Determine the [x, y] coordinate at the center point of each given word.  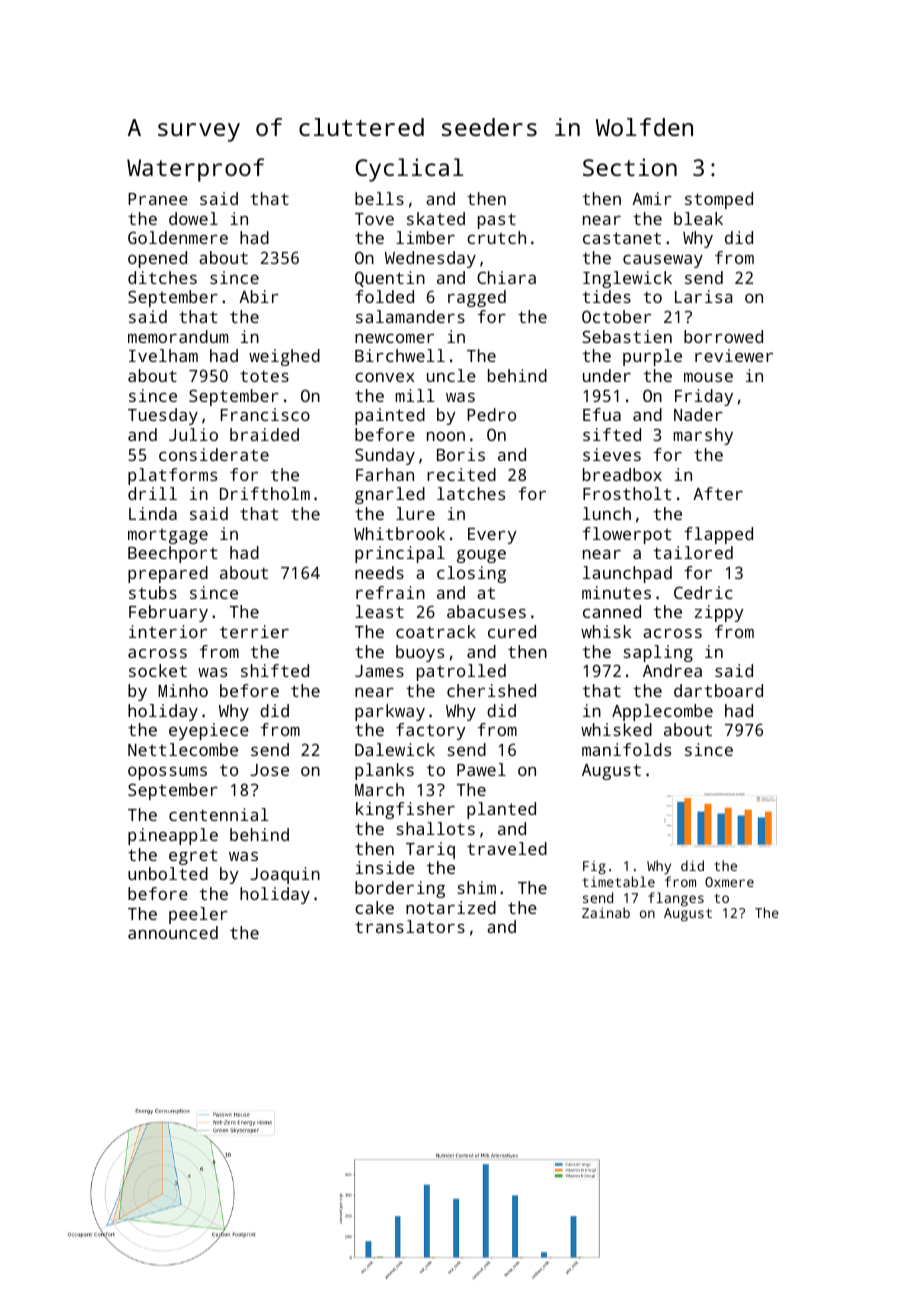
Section [630, 167]
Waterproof [195, 170]
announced [173, 932]
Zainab [606, 912]
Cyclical [409, 170]
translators [410, 926]
